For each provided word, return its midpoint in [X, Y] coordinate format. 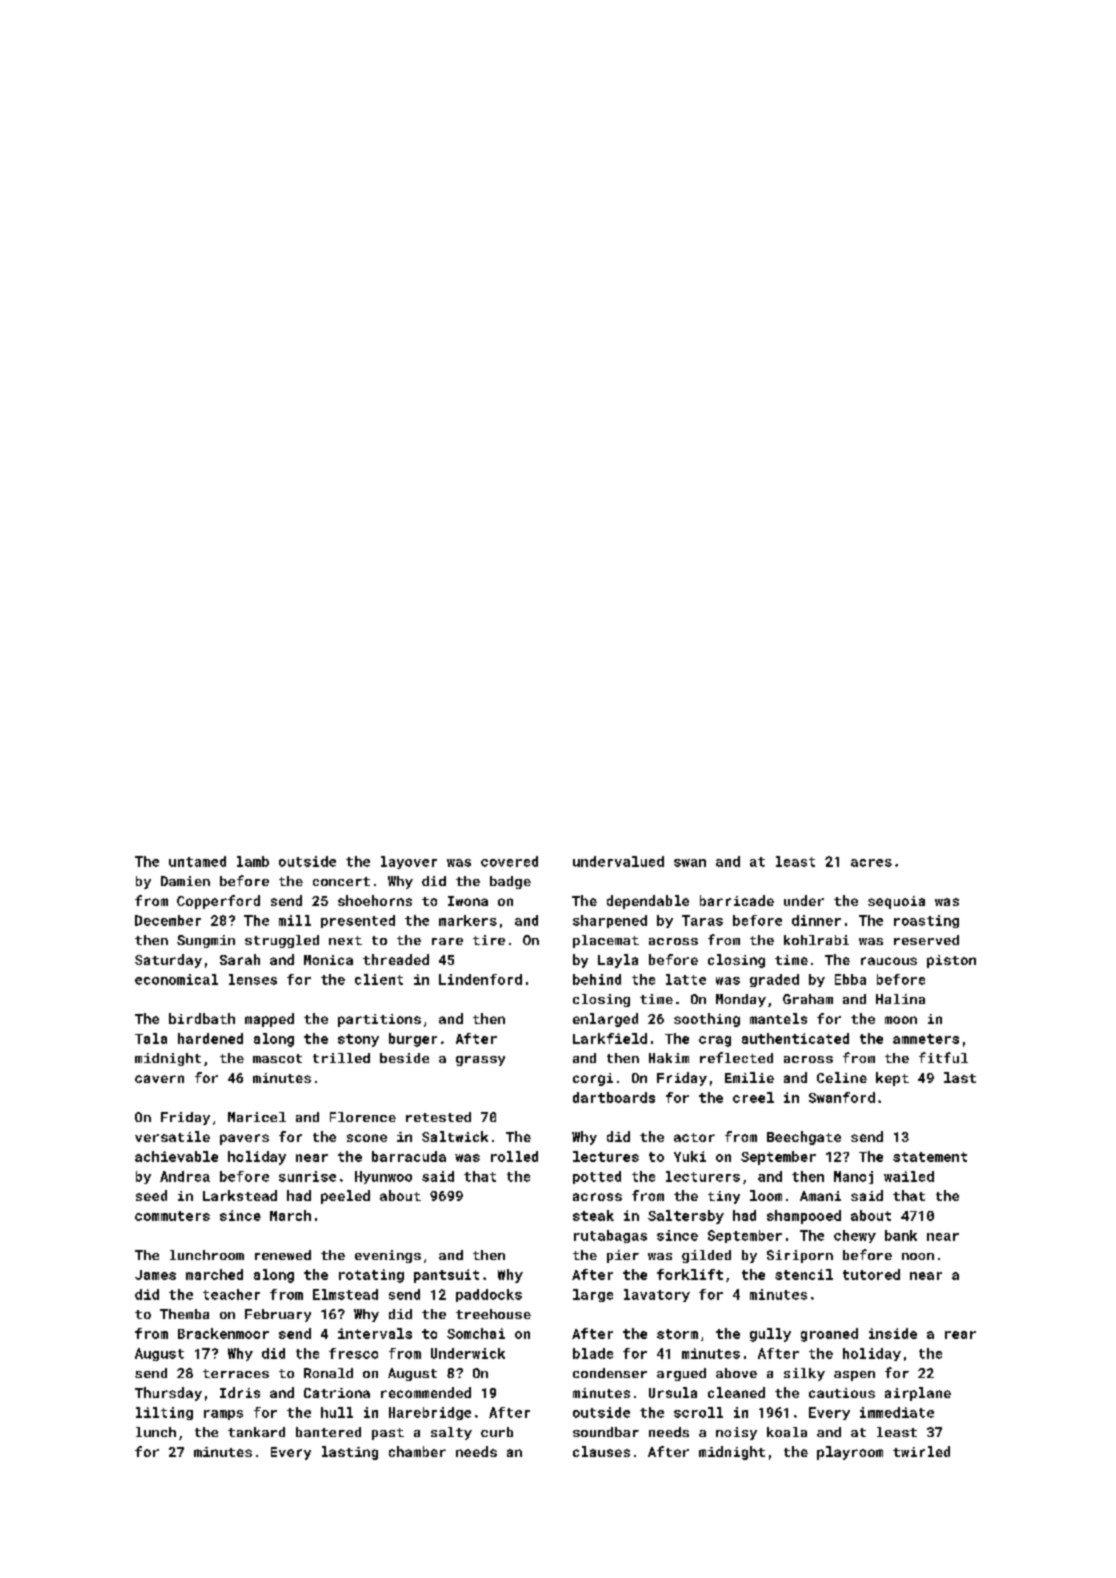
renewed [283, 1255]
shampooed [804, 1217]
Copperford [218, 902]
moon [901, 1020]
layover [409, 862]
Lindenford [480, 979]
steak [593, 1215]
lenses [253, 979]
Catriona [337, 1393]
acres [871, 863]
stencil [804, 1274]
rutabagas [610, 1236]
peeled [345, 1197]
